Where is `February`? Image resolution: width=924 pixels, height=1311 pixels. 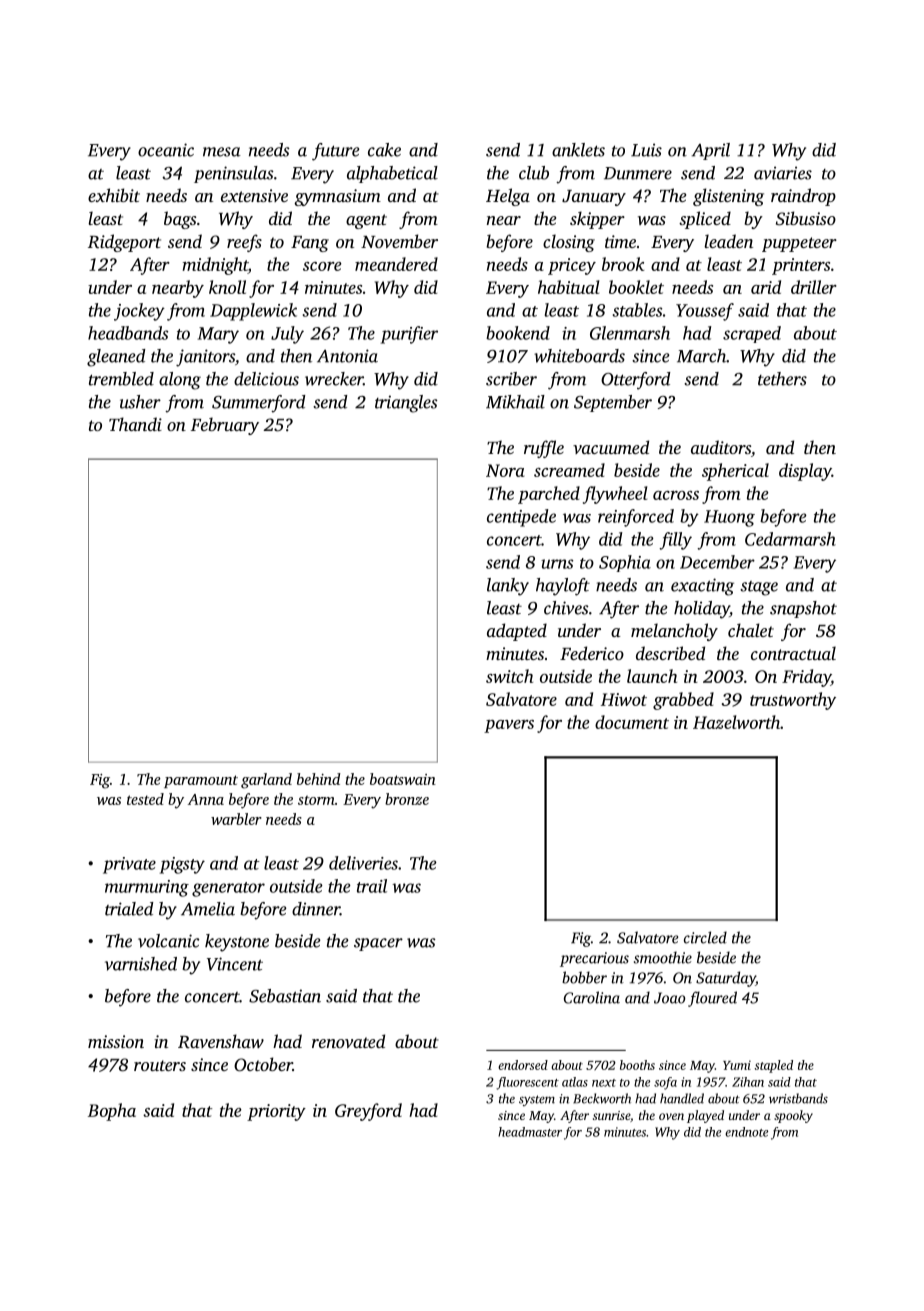
February is located at coordinates (225, 426).
